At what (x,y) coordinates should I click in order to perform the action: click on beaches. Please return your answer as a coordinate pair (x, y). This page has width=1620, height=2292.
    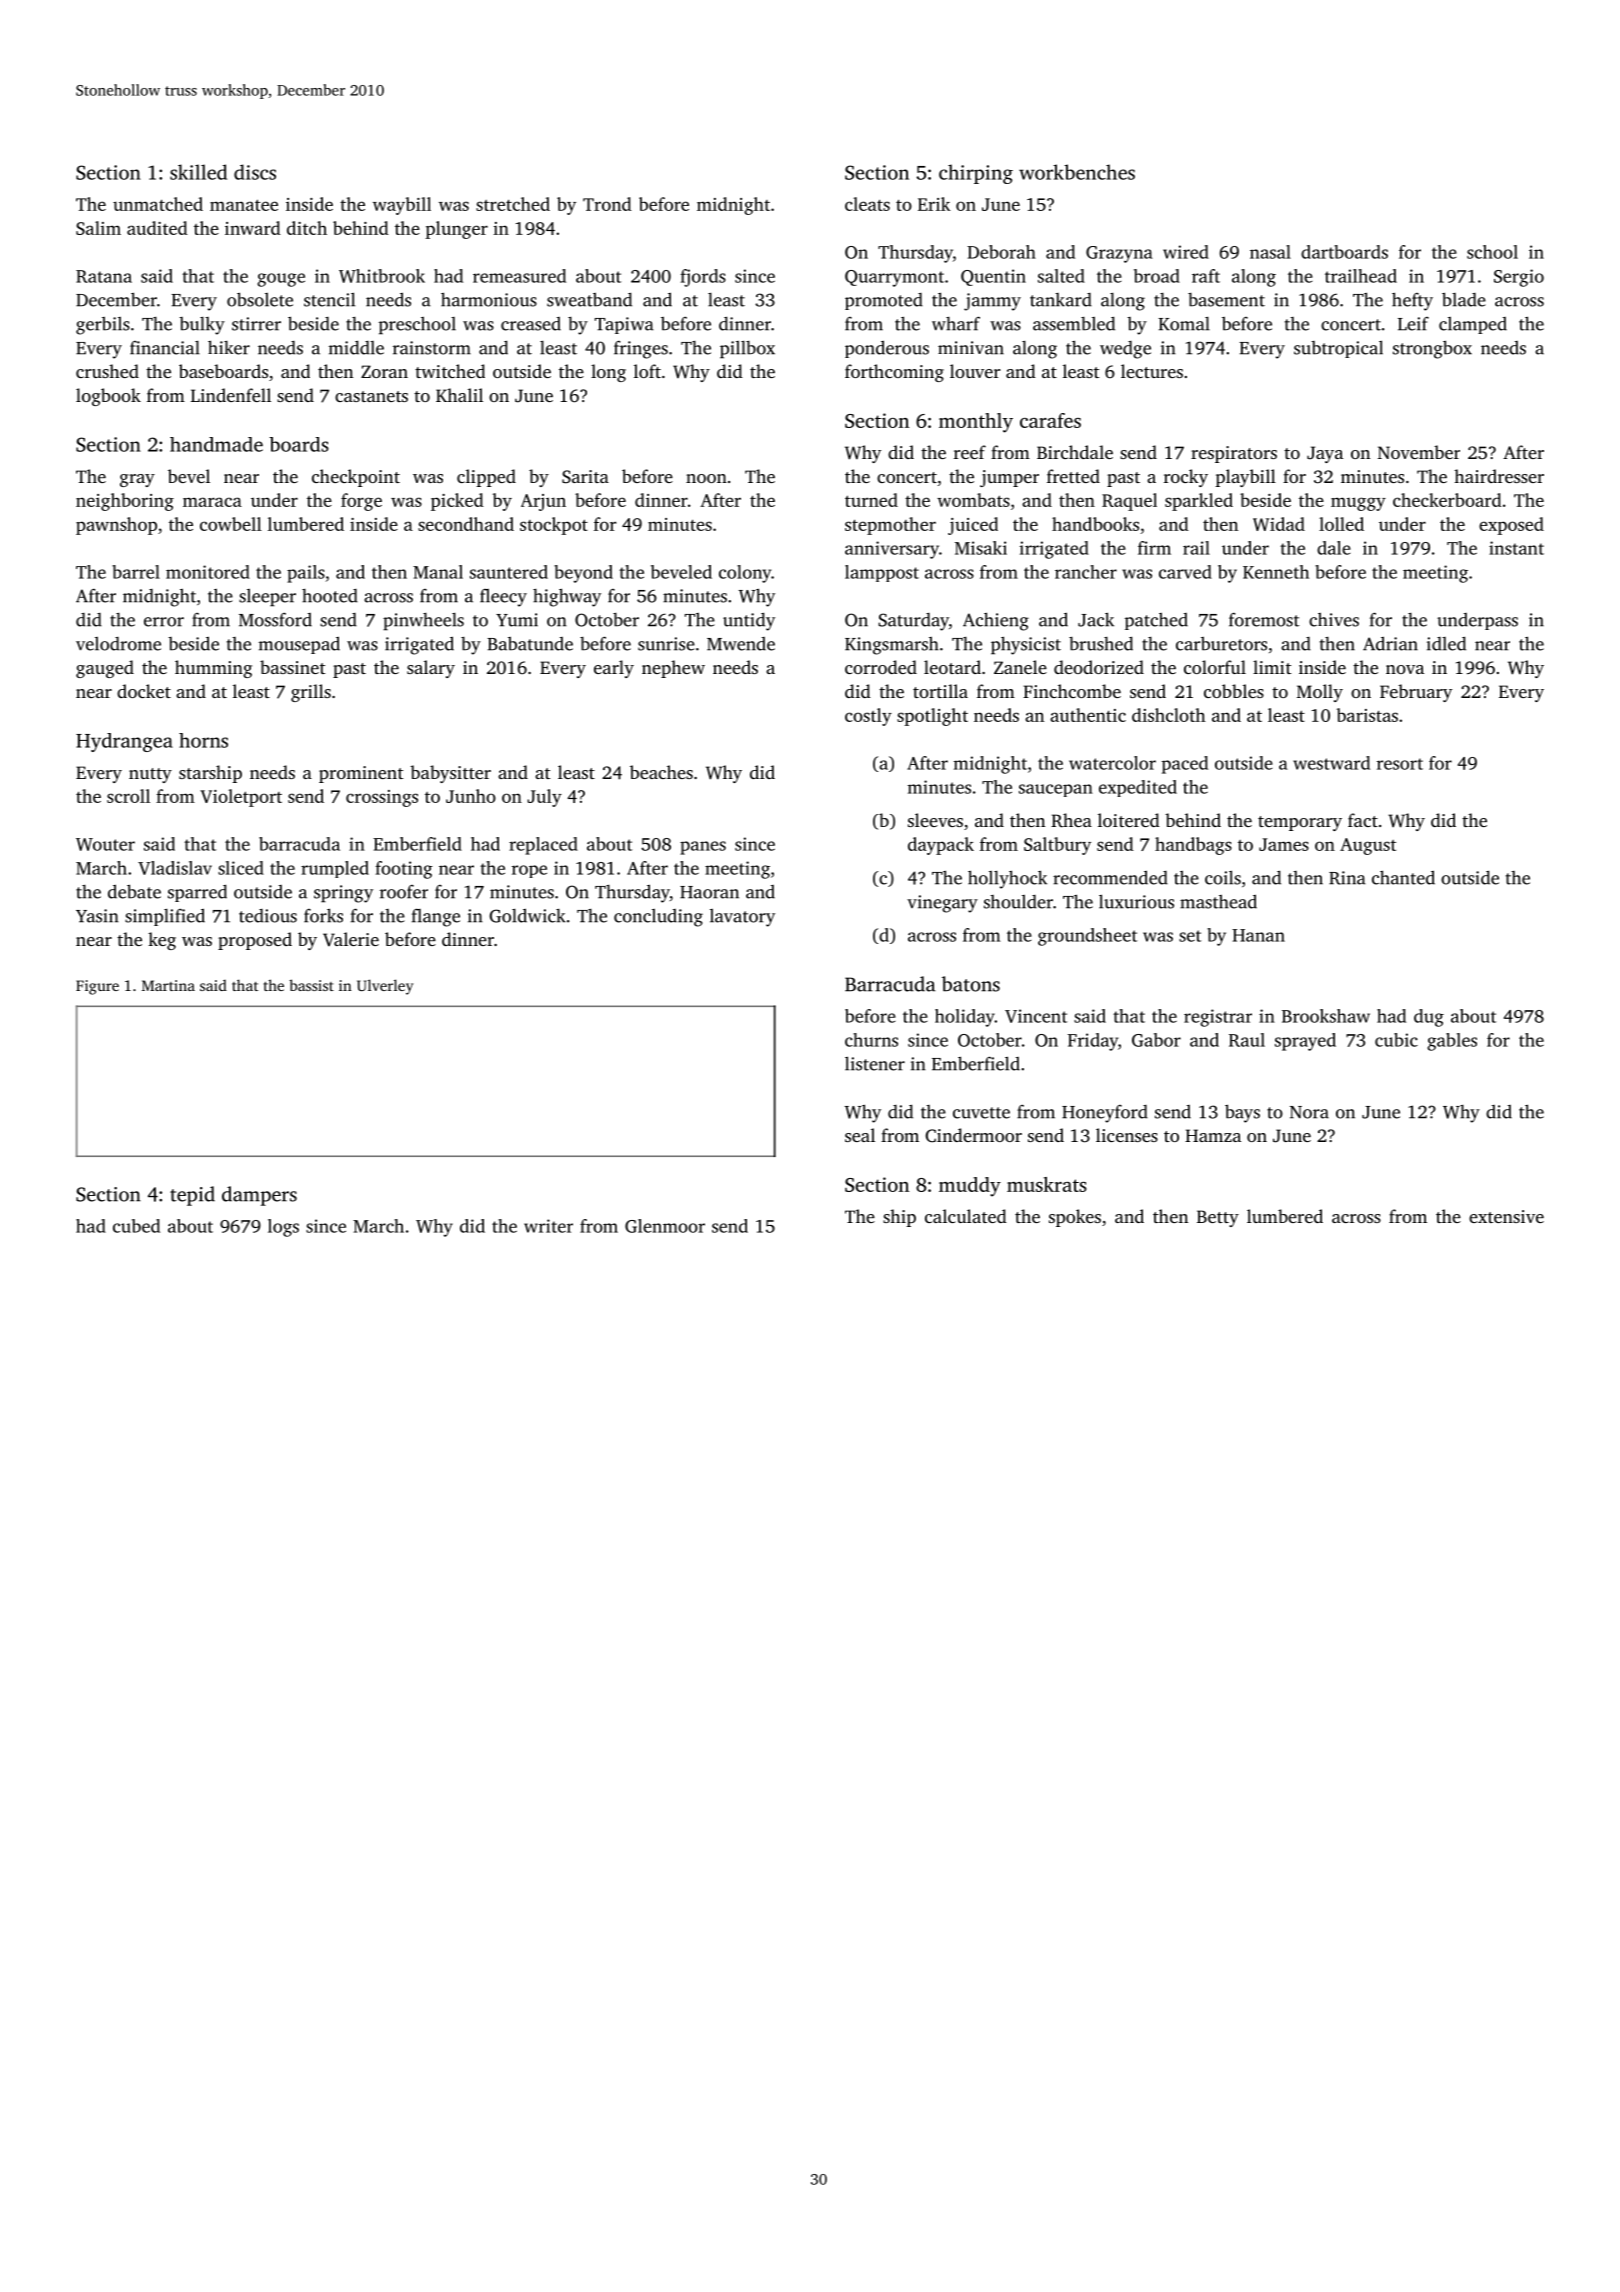
    Looking at the image, I should click on (661, 772).
